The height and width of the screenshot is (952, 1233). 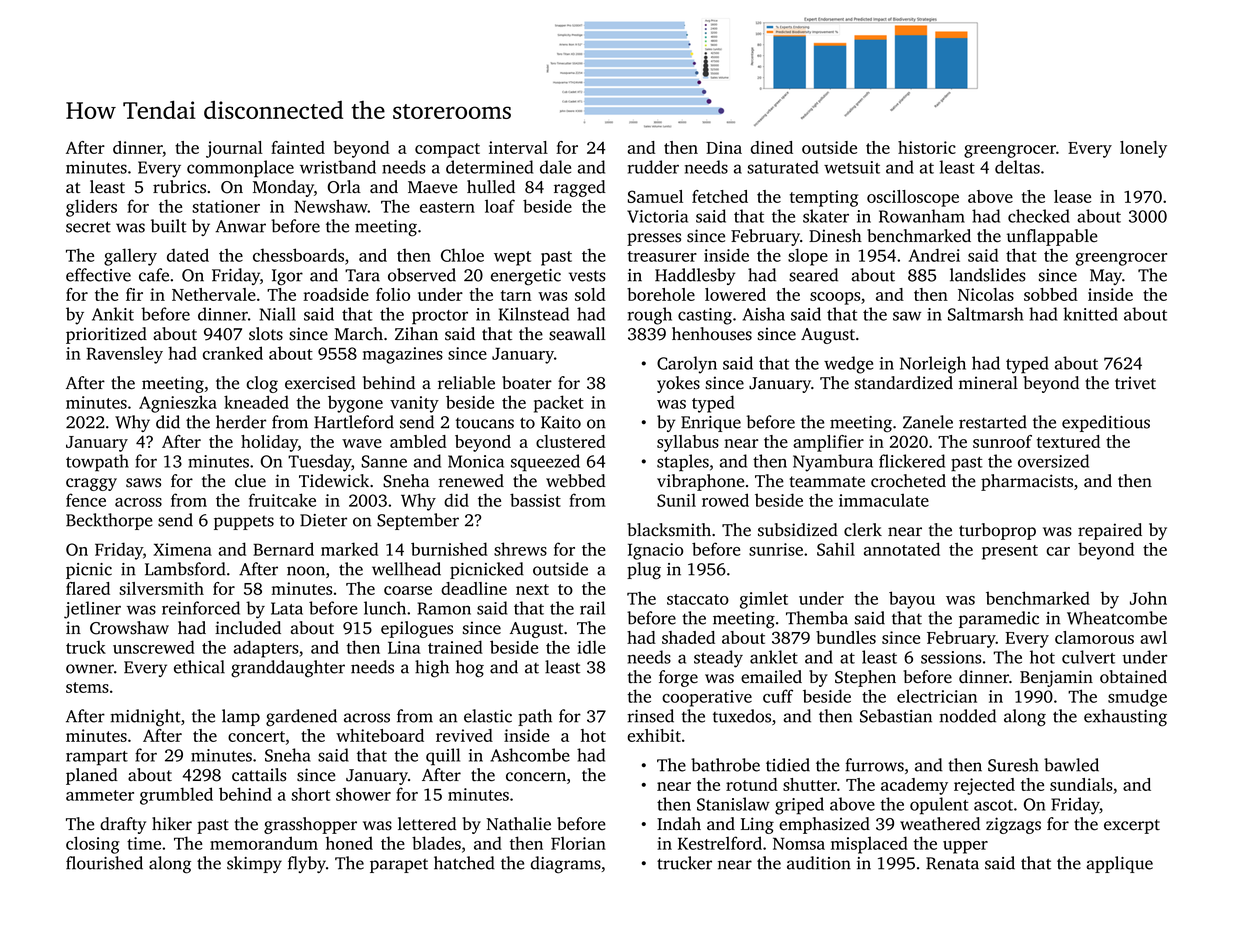 What do you see at coordinates (520, 549) in the screenshot?
I see `shrews` at bounding box center [520, 549].
